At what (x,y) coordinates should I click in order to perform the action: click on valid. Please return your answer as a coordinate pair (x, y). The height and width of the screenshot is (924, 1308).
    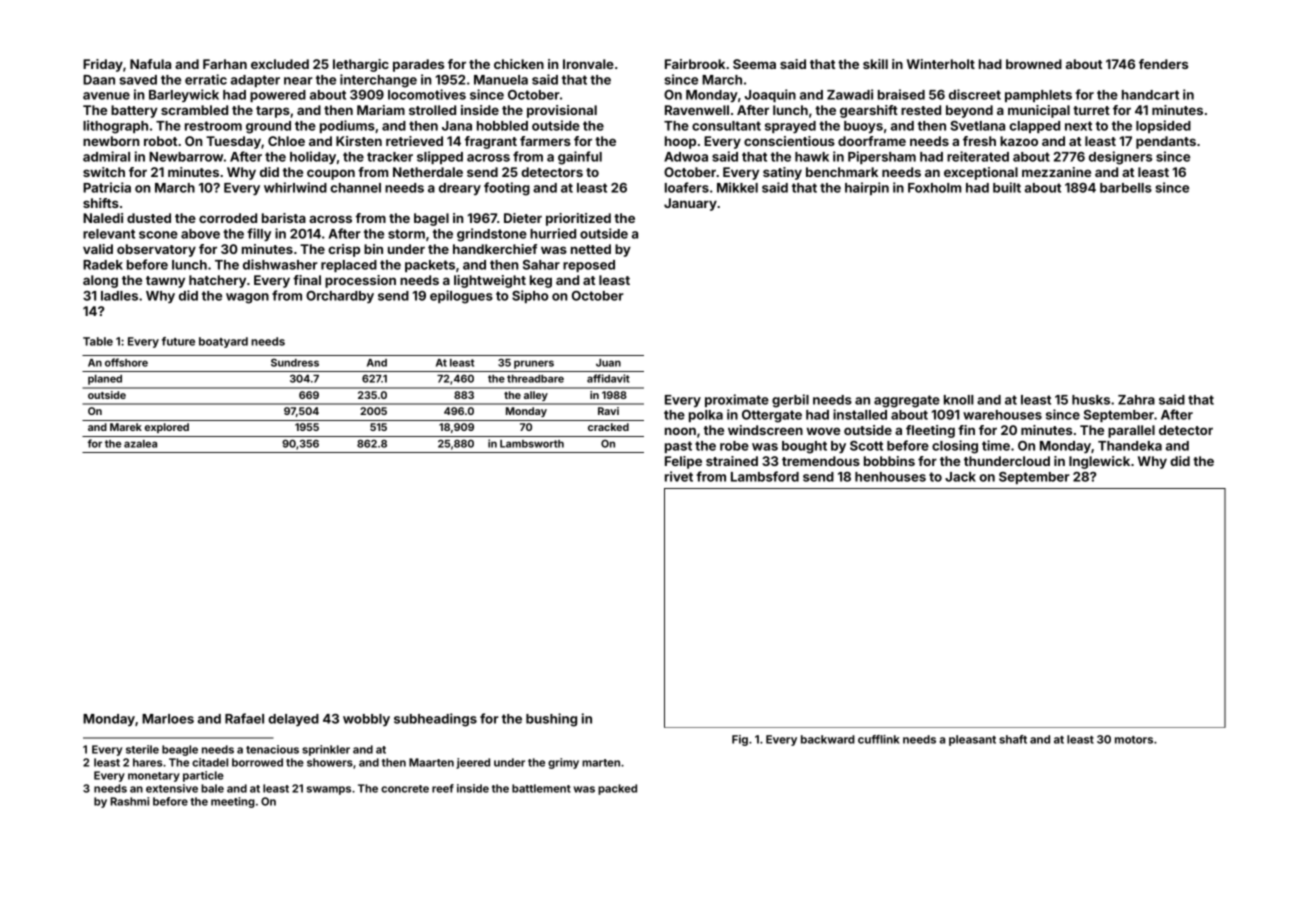
    Looking at the image, I should click on (98, 249).
